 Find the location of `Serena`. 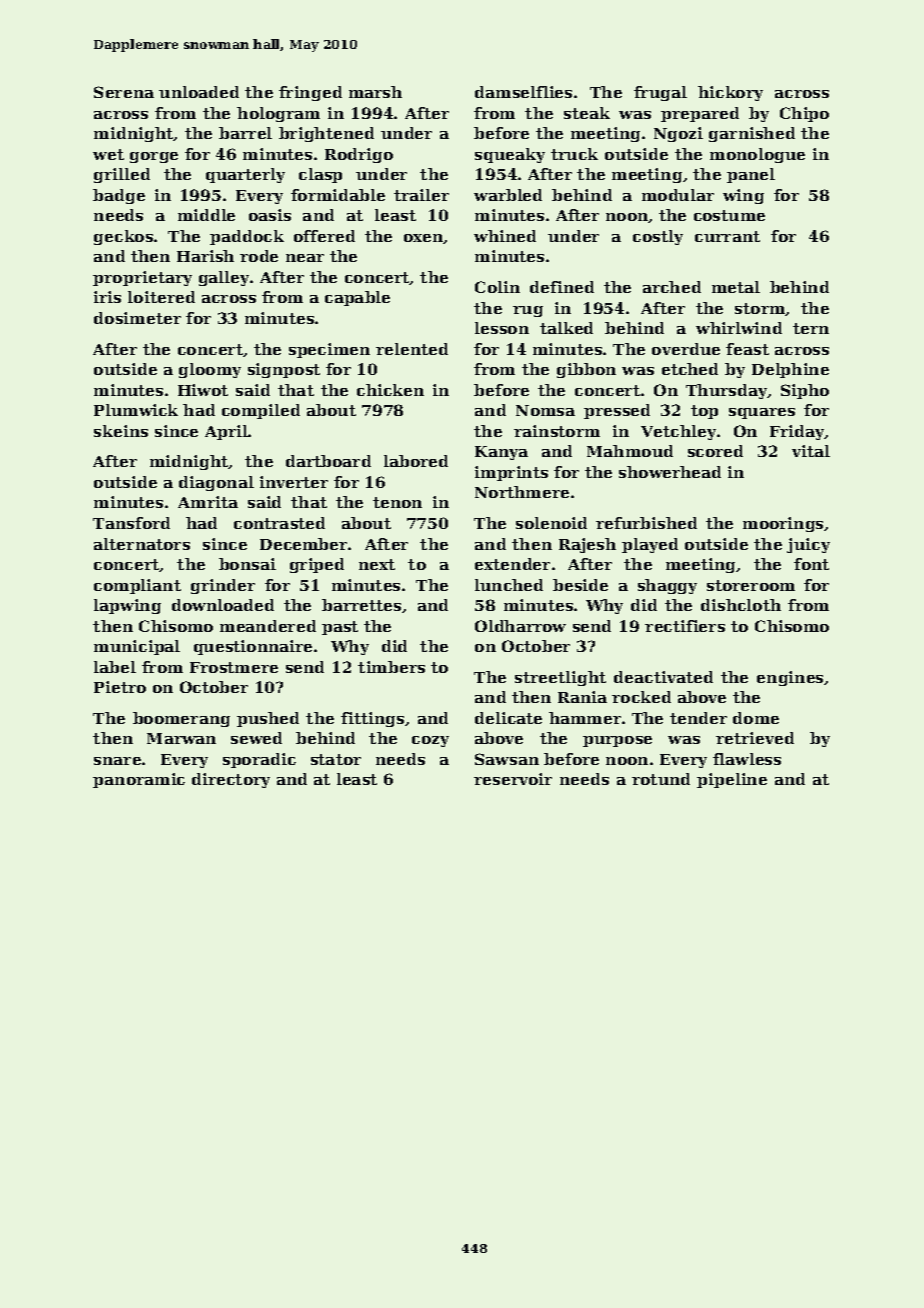

Serena is located at coordinates (124, 92).
